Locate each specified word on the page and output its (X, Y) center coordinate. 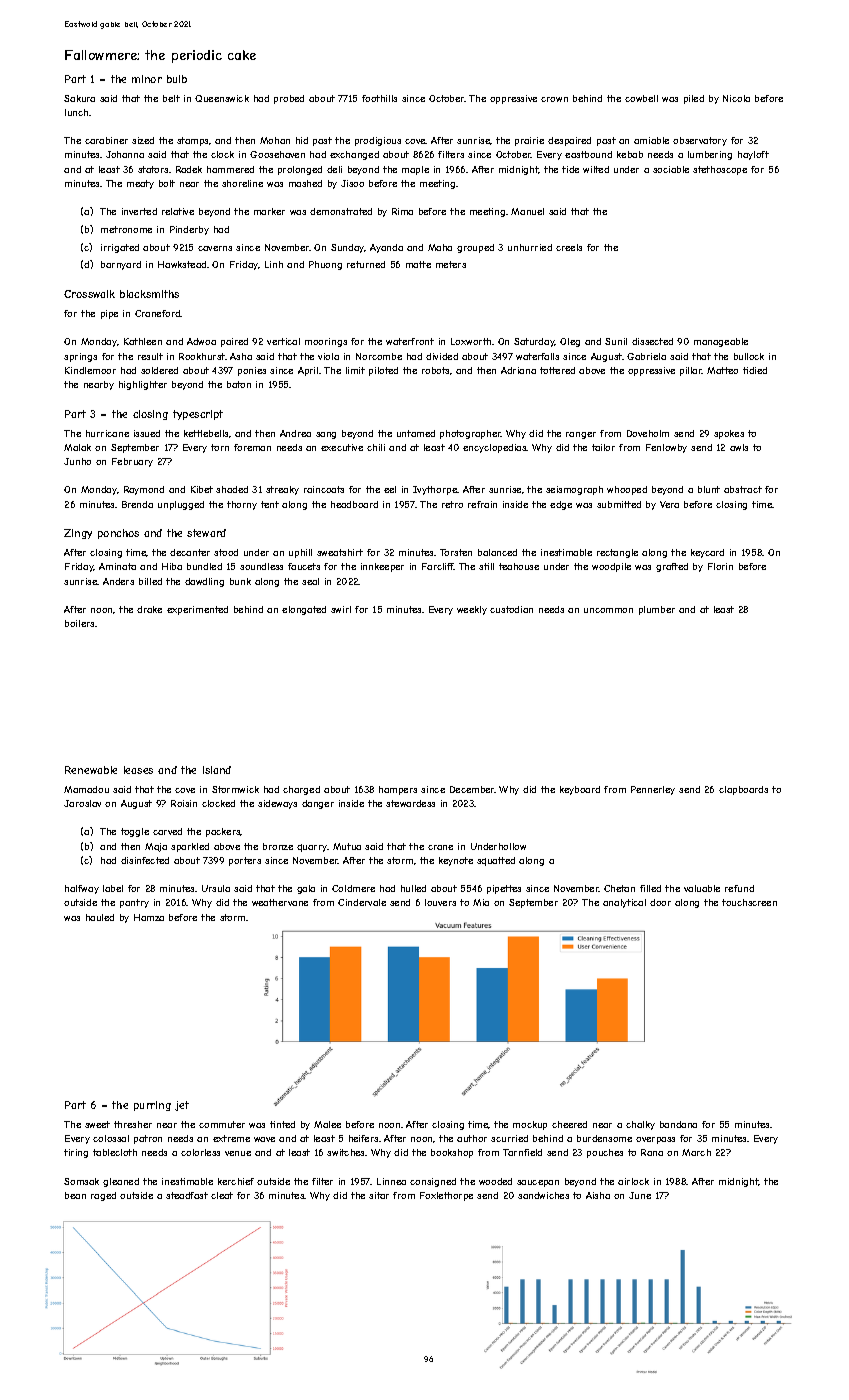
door (660, 902)
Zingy (78, 534)
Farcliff (438, 566)
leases (138, 770)
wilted (596, 169)
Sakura (79, 98)
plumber (657, 610)
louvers (440, 902)
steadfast (187, 1195)
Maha (440, 247)
